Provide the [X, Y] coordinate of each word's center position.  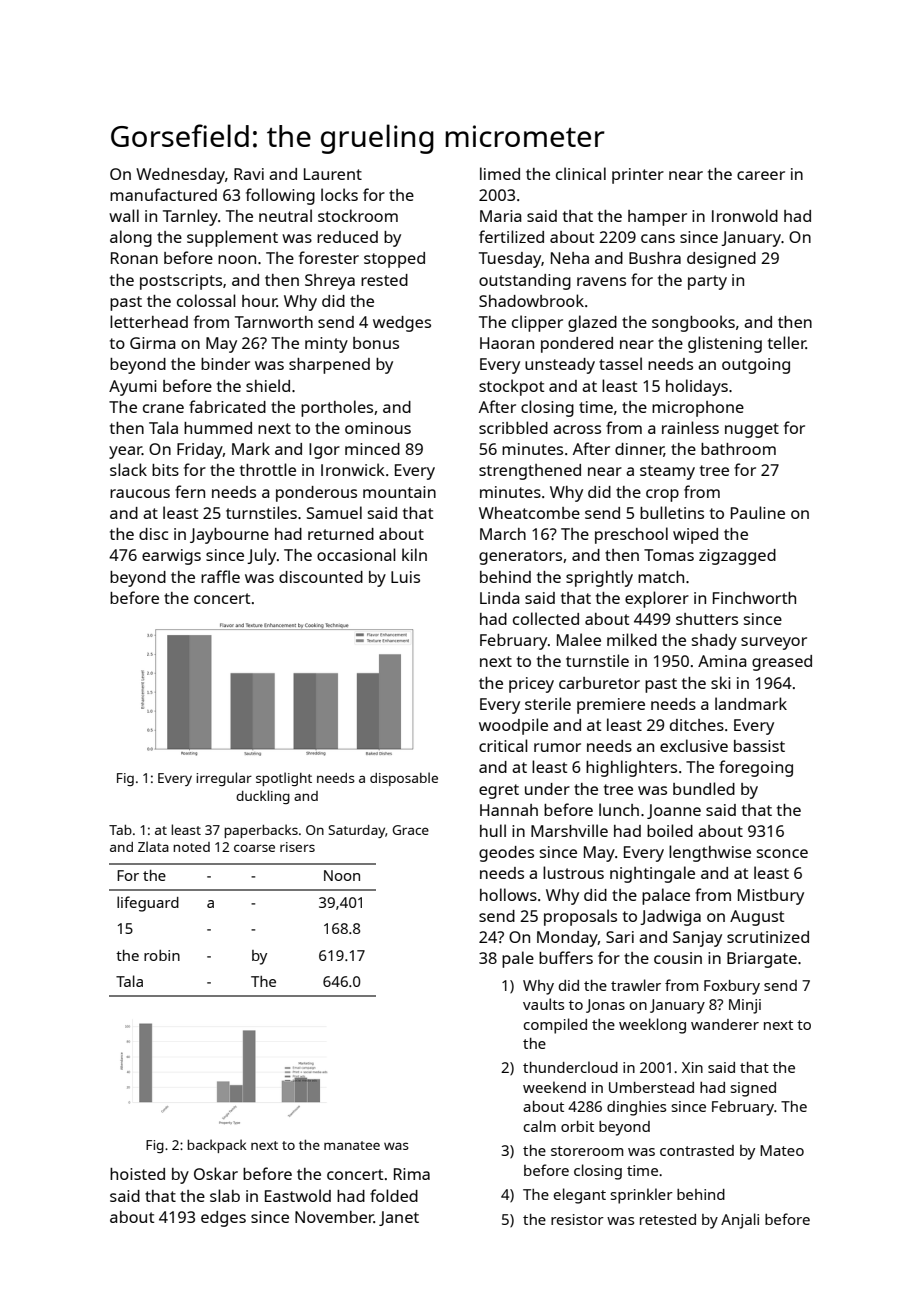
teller [787, 342]
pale [518, 959]
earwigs [171, 557]
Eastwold [298, 1195]
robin [162, 955]
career [761, 175]
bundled [704, 788]
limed [500, 173]
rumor [557, 747]
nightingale [652, 874]
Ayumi [133, 388]
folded [394, 1195]
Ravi [249, 174]
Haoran [507, 343]
